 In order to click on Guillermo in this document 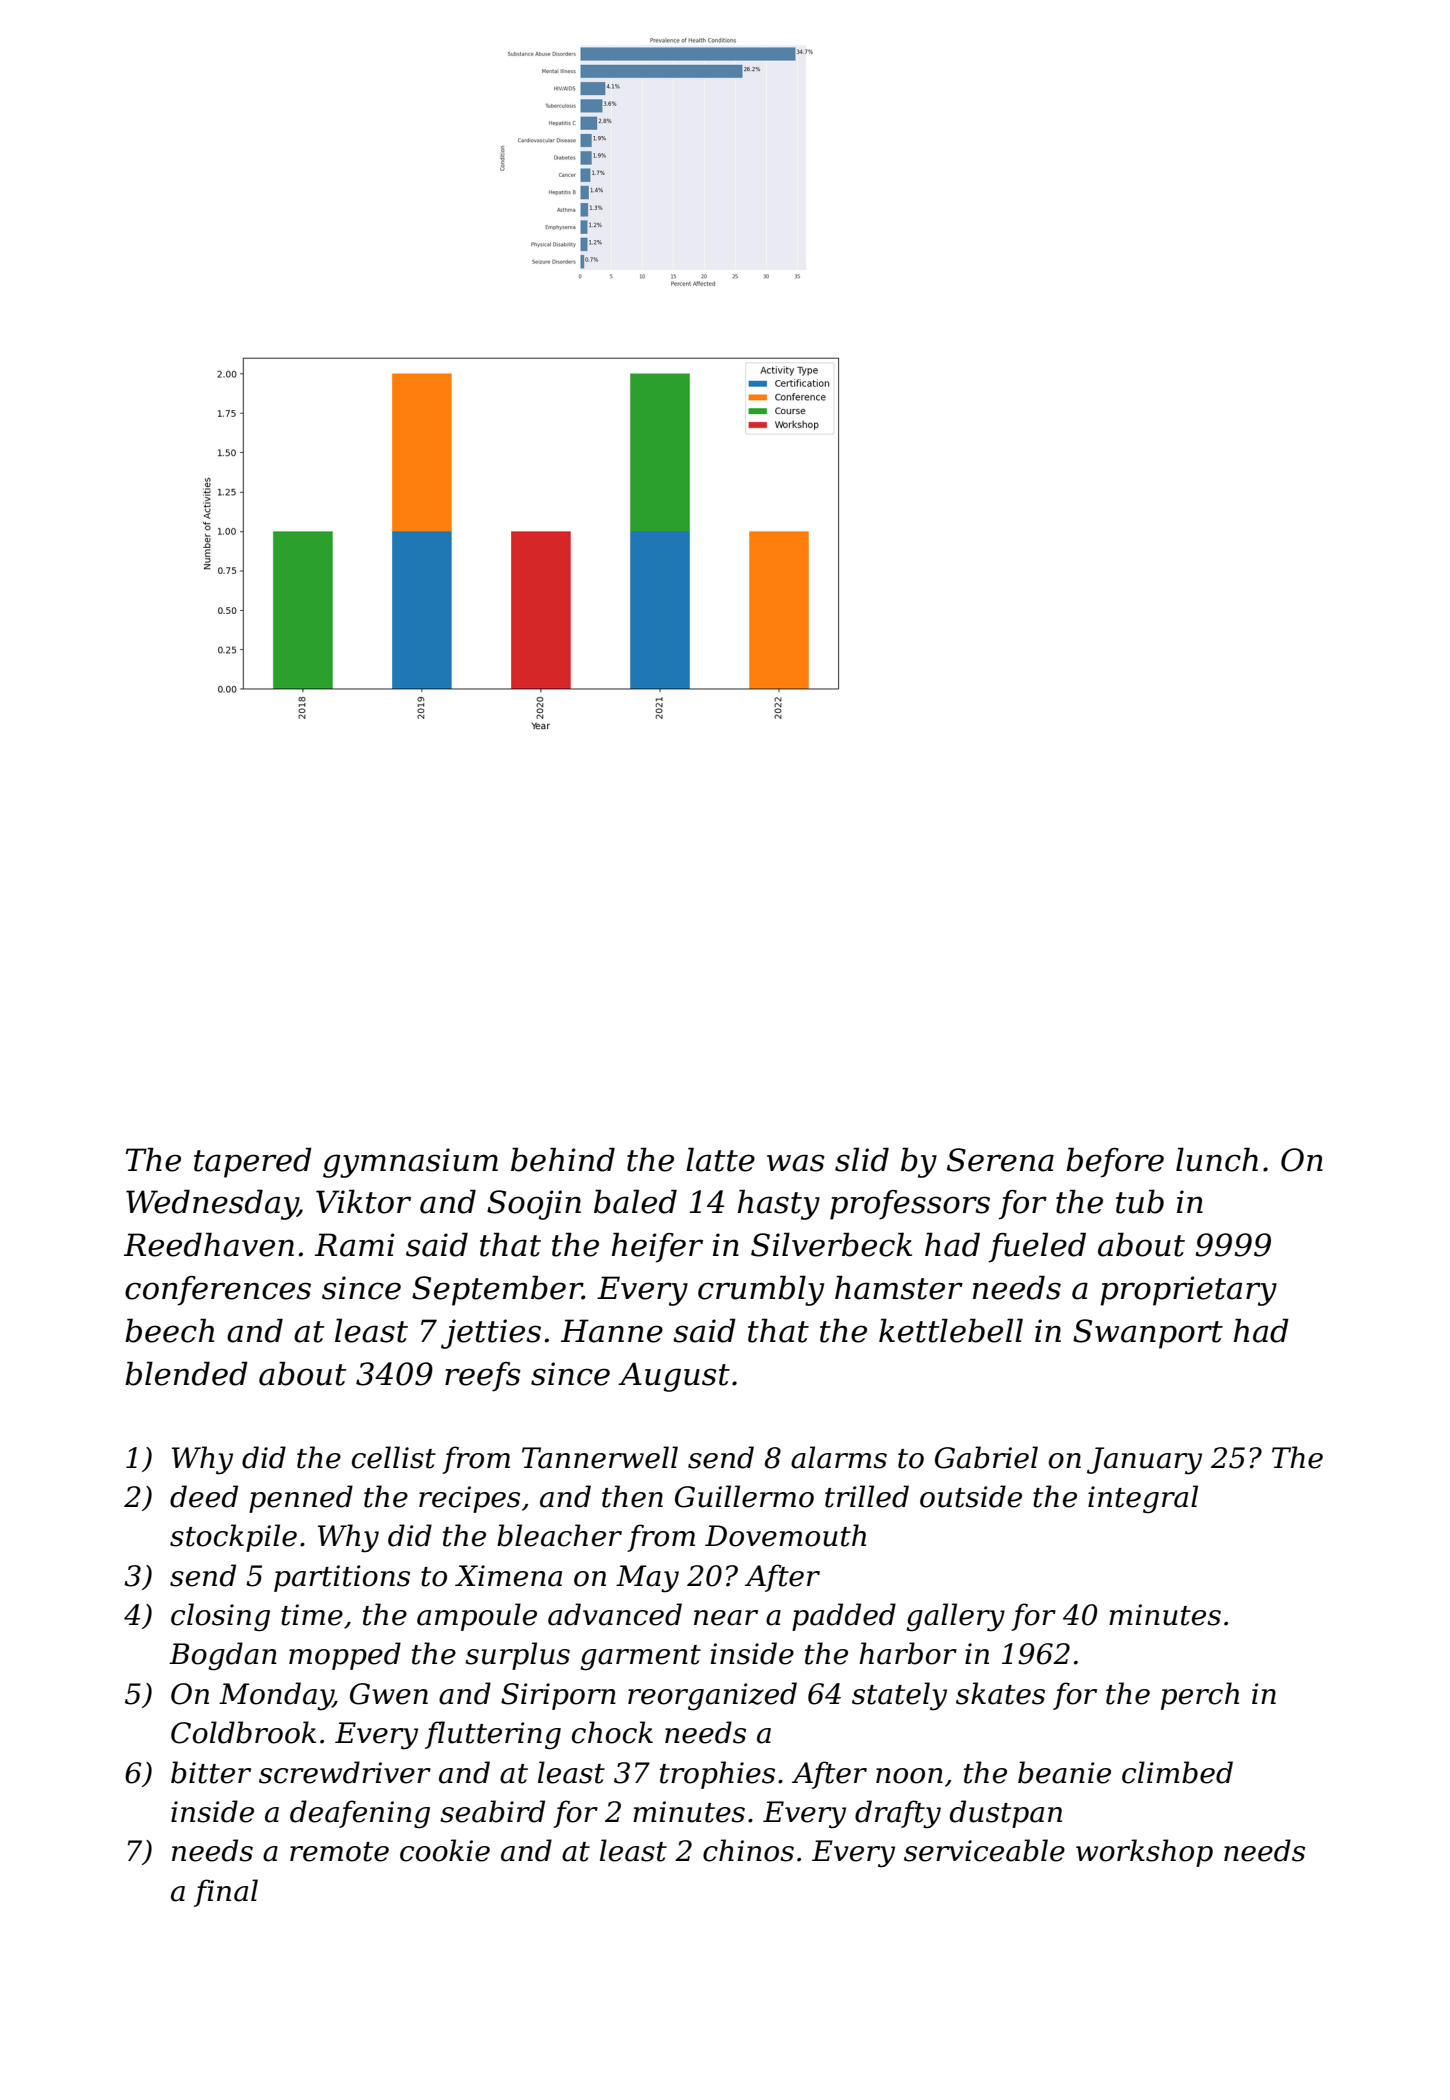, I will do `click(744, 1496)`.
